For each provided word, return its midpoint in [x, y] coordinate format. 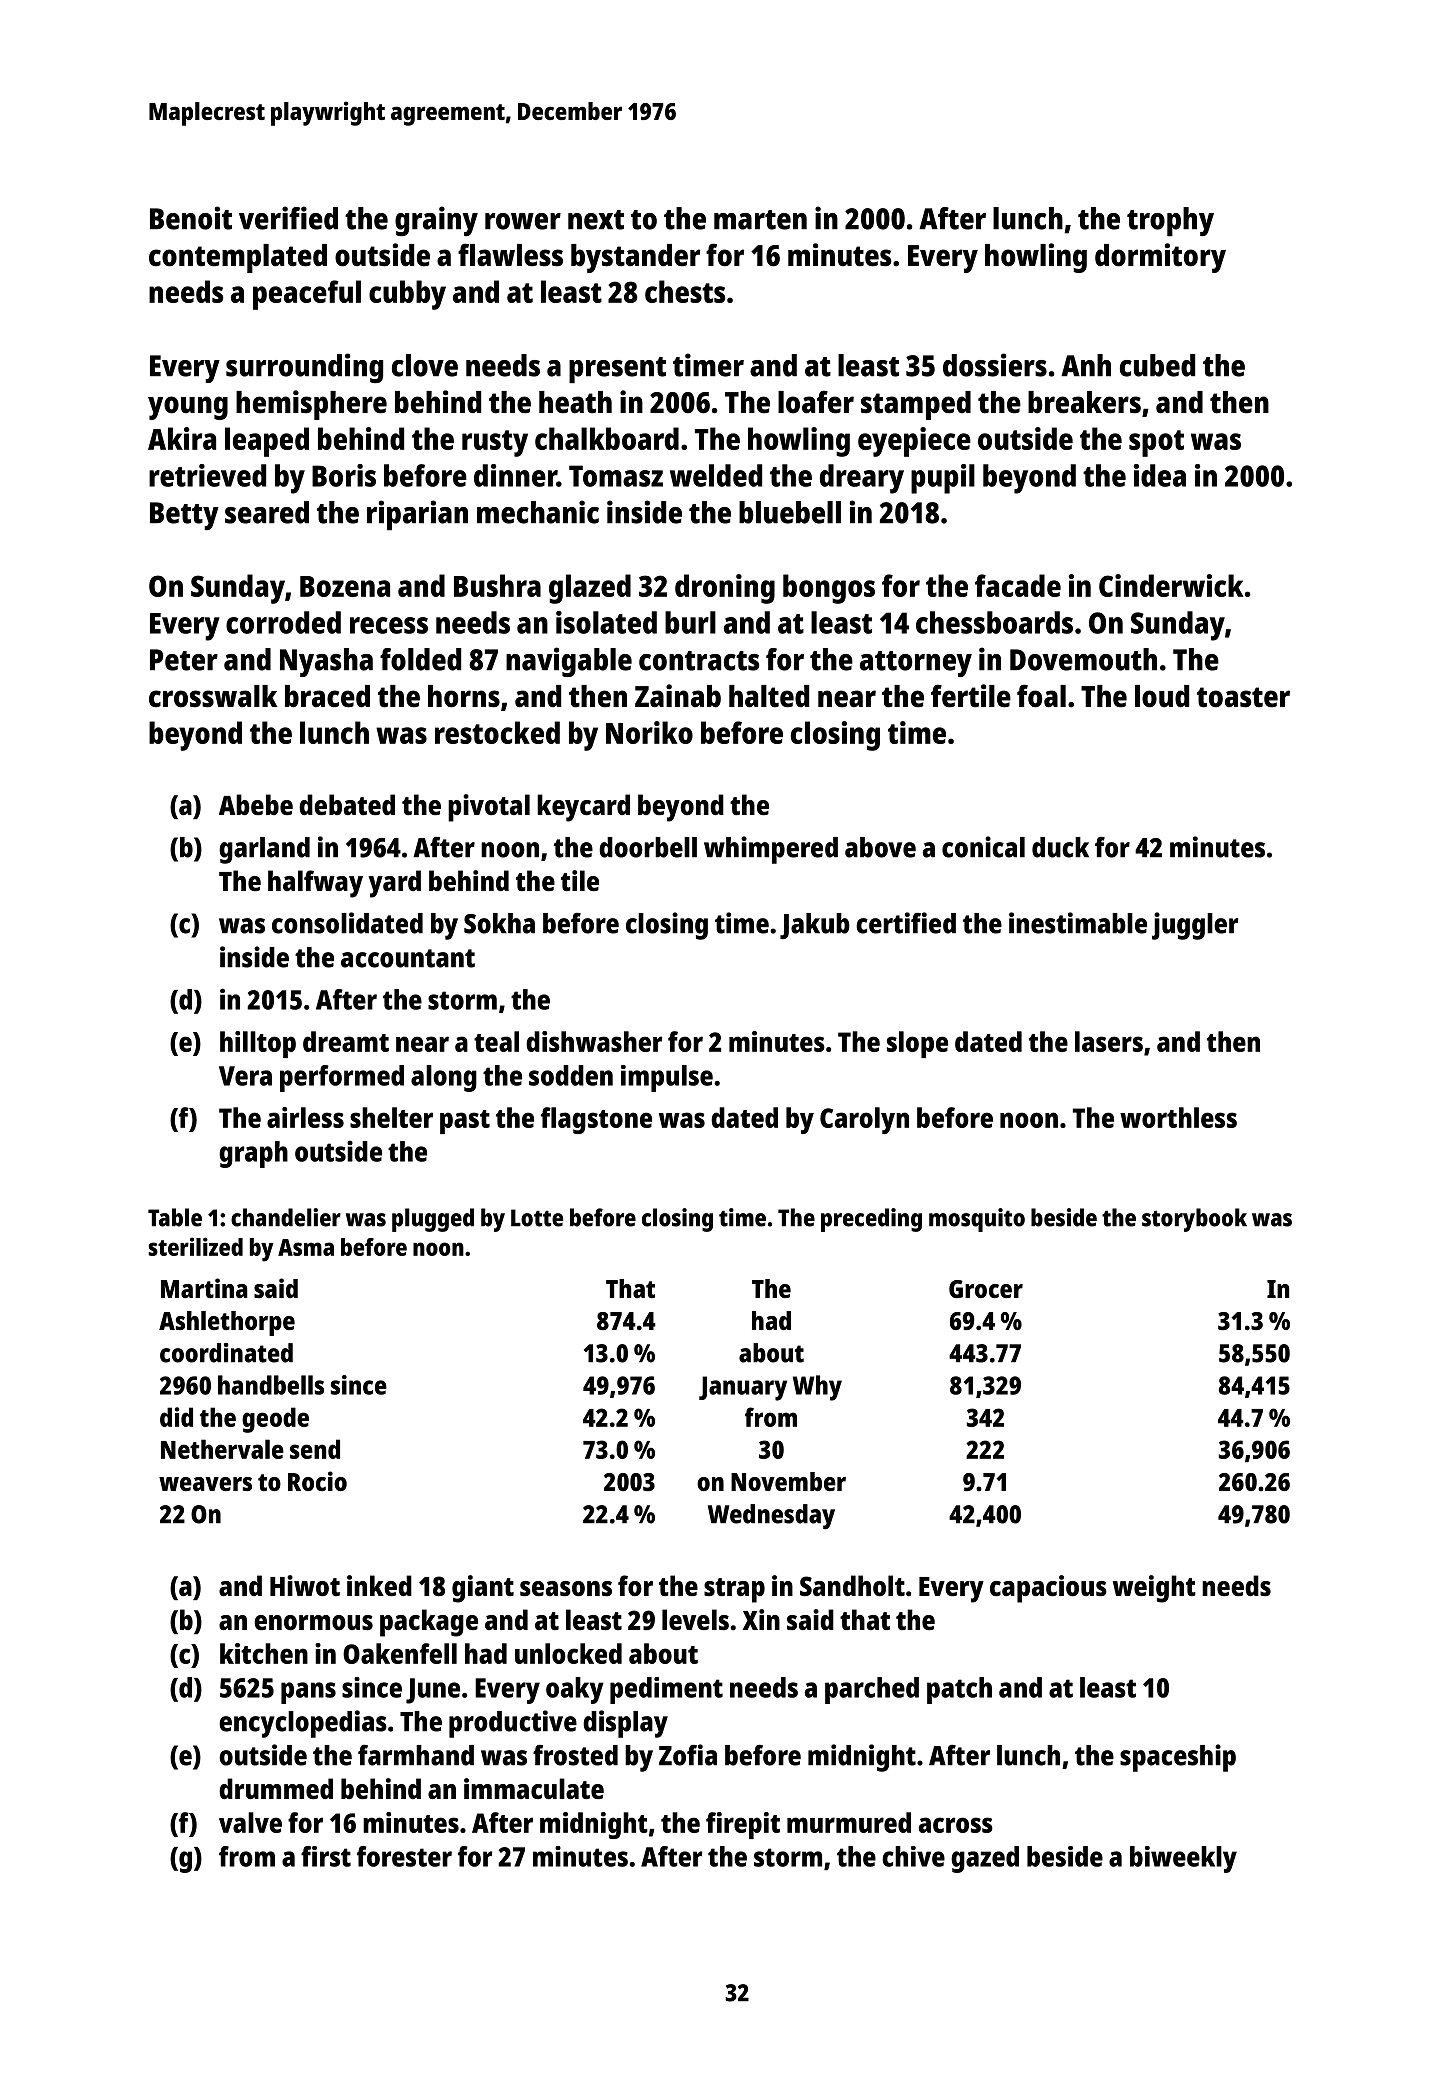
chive [913, 1856]
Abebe [256, 804]
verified [288, 218]
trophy [1170, 222]
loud [1162, 696]
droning [725, 589]
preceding [871, 1220]
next [596, 220]
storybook [1194, 1220]
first [326, 1856]
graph [253, 1154]
